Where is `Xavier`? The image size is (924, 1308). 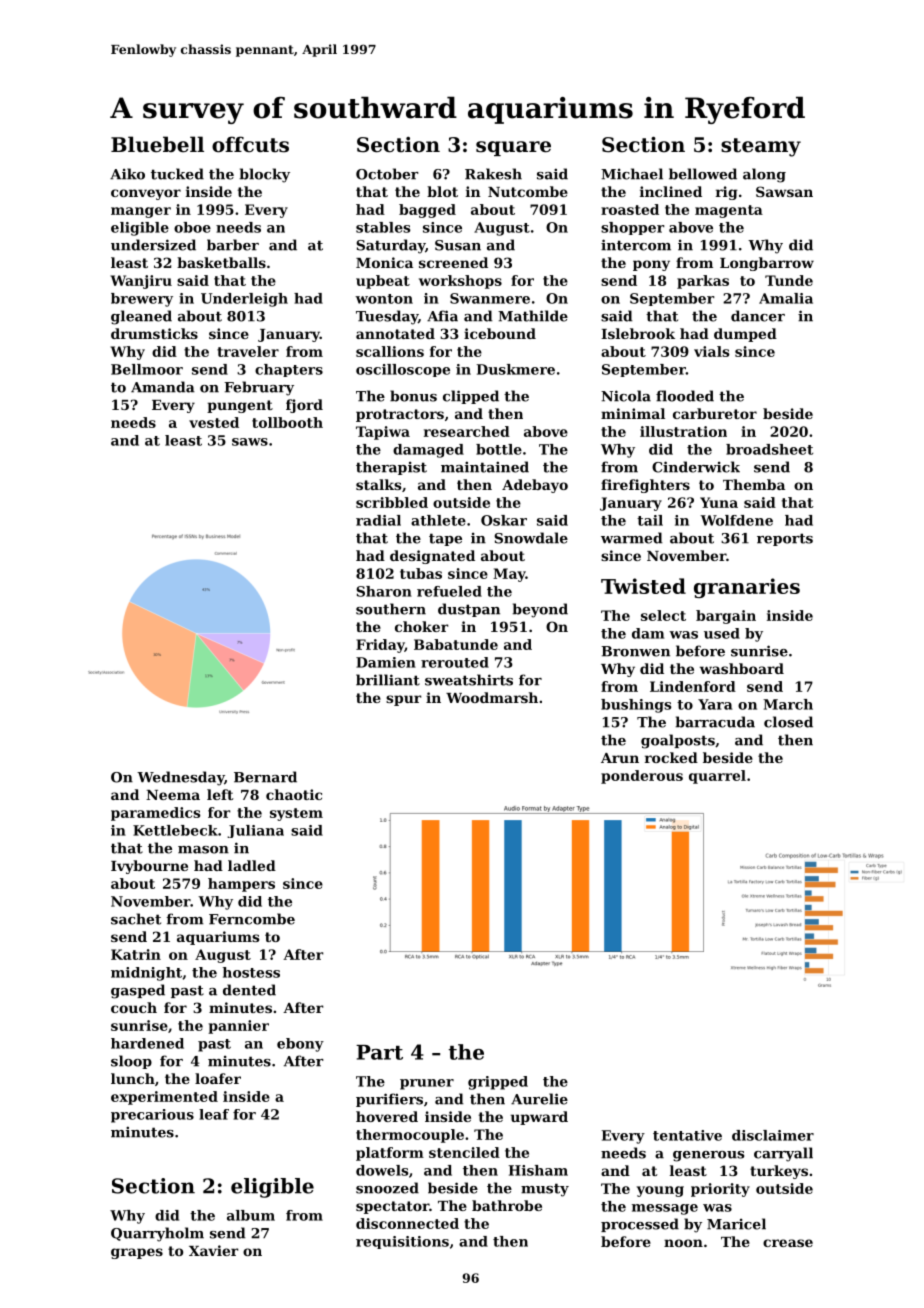 Xavier is located at coordinates (214, 1250).
